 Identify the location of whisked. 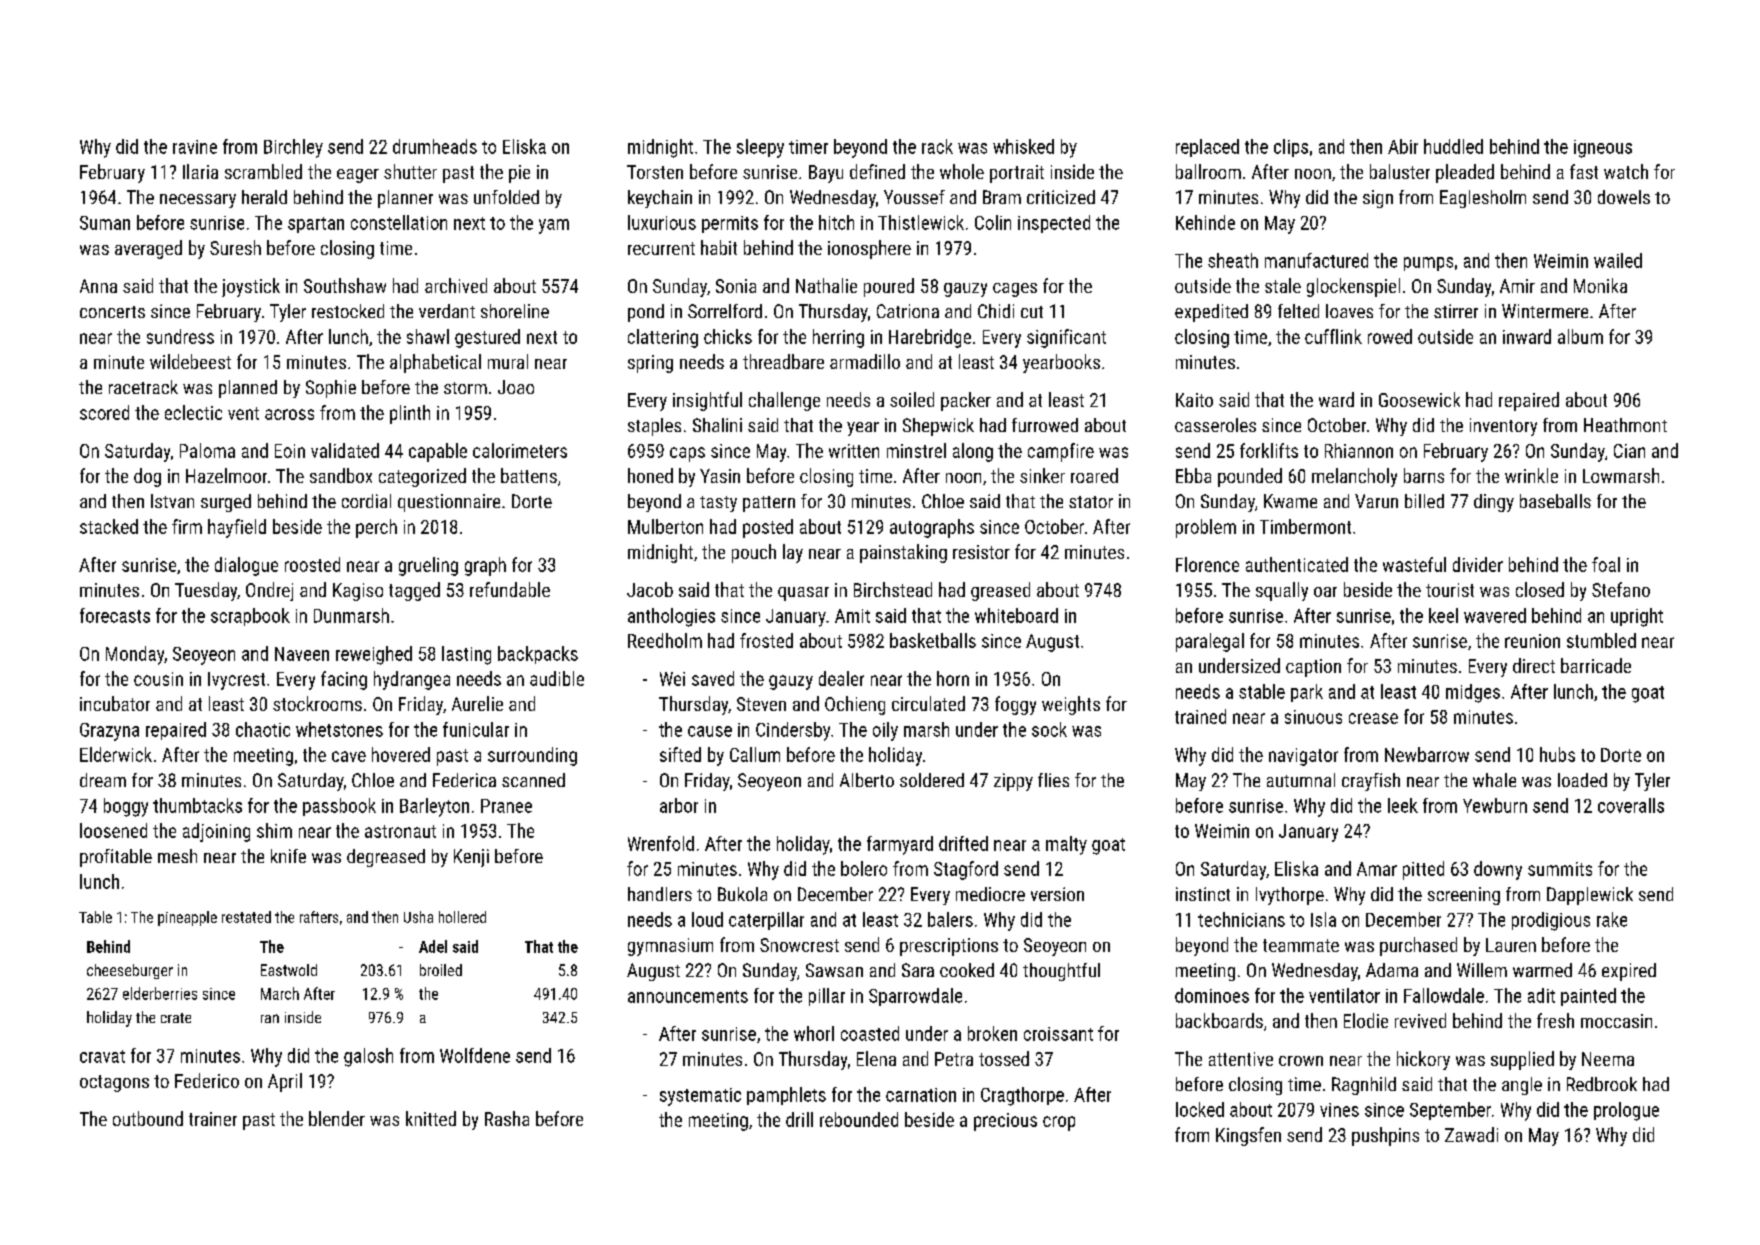
(1023, 146).
